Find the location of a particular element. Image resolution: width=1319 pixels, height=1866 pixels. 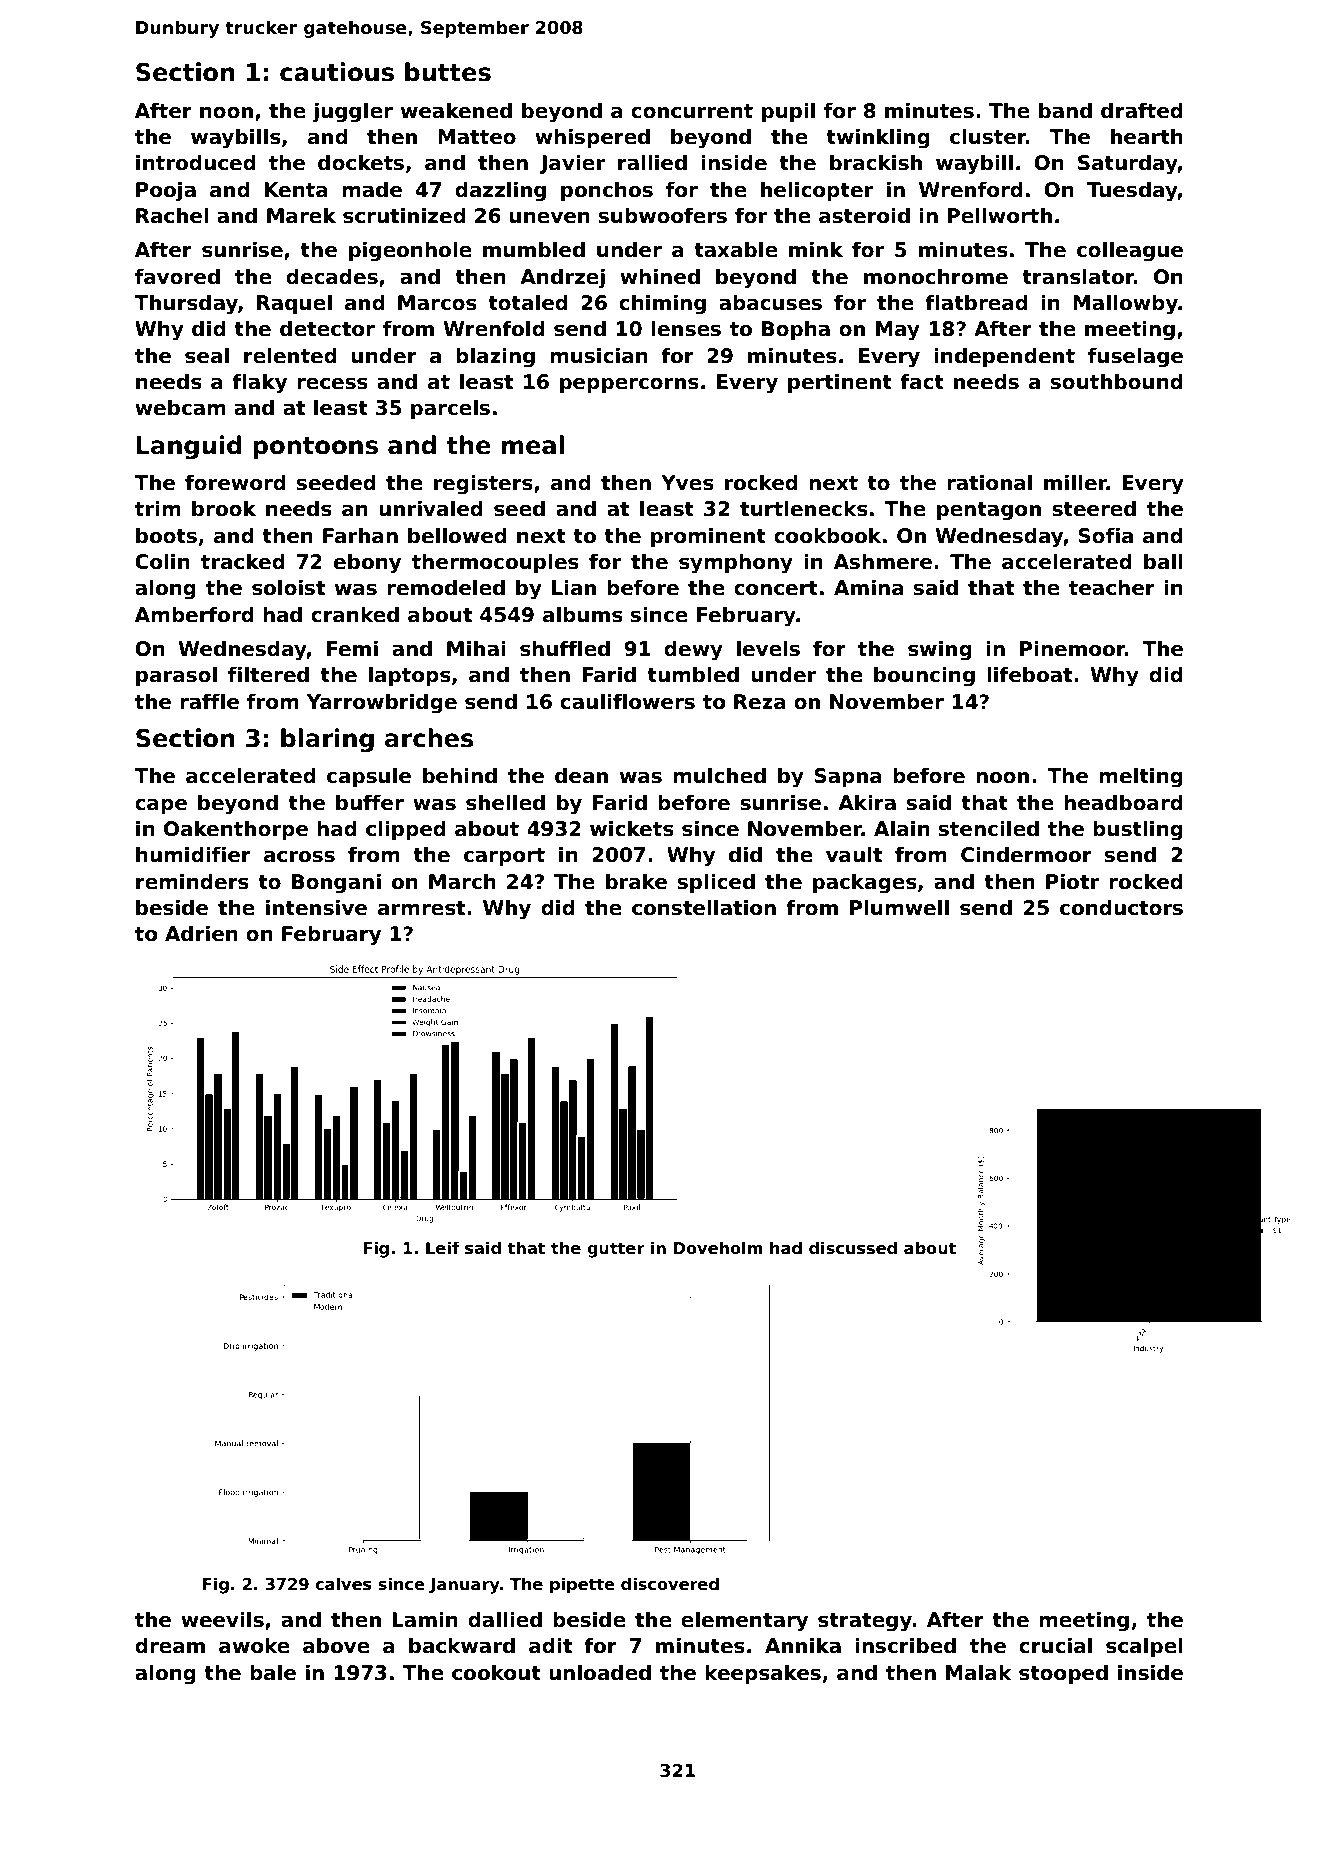

webcam is located at coordinates (180, 407).
